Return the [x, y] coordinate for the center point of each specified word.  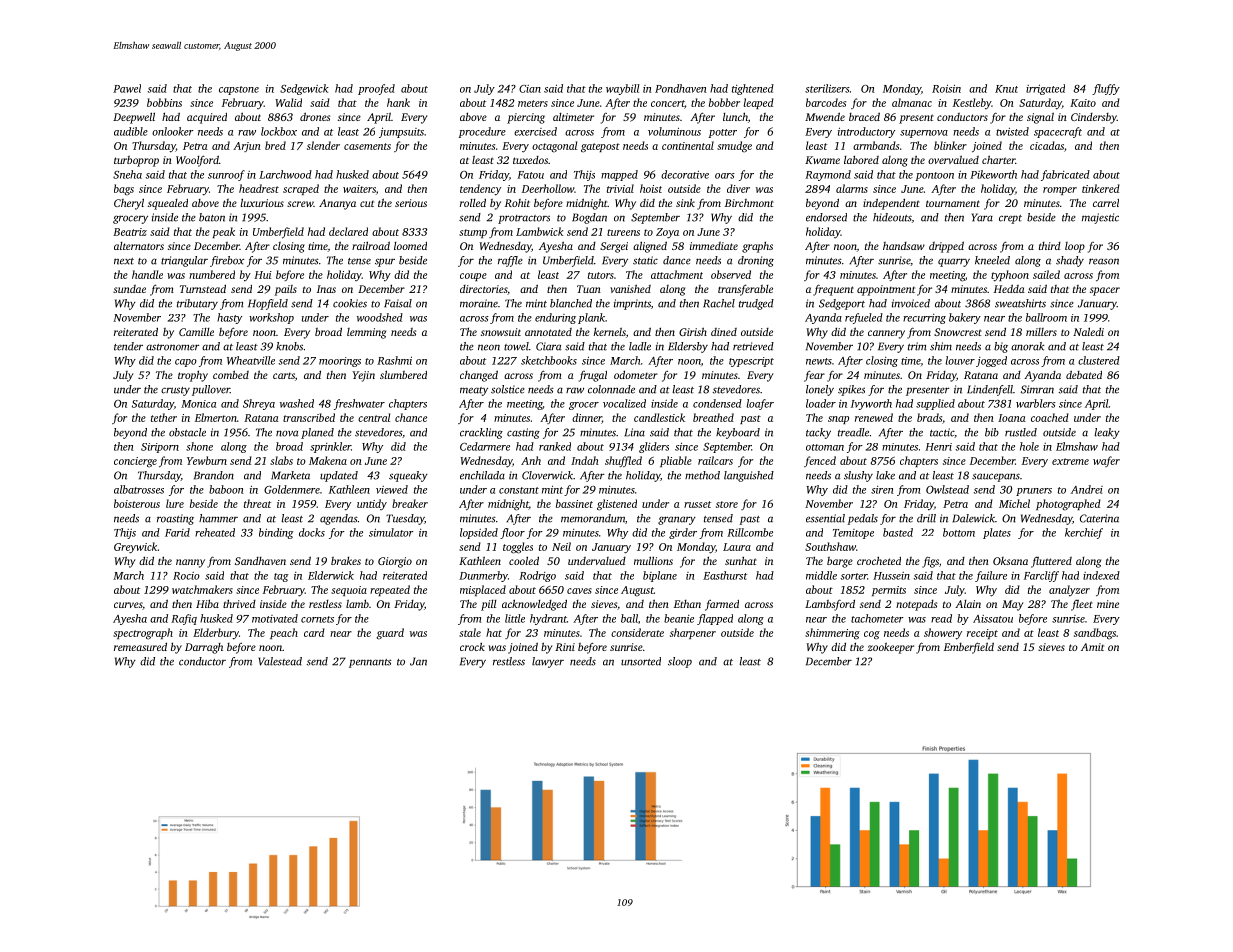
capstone [239, 90]
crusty [175, 391]
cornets [317, 619]
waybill [623, 89]
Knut [1006, 89]
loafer [760, 404]
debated [1084, 374]
